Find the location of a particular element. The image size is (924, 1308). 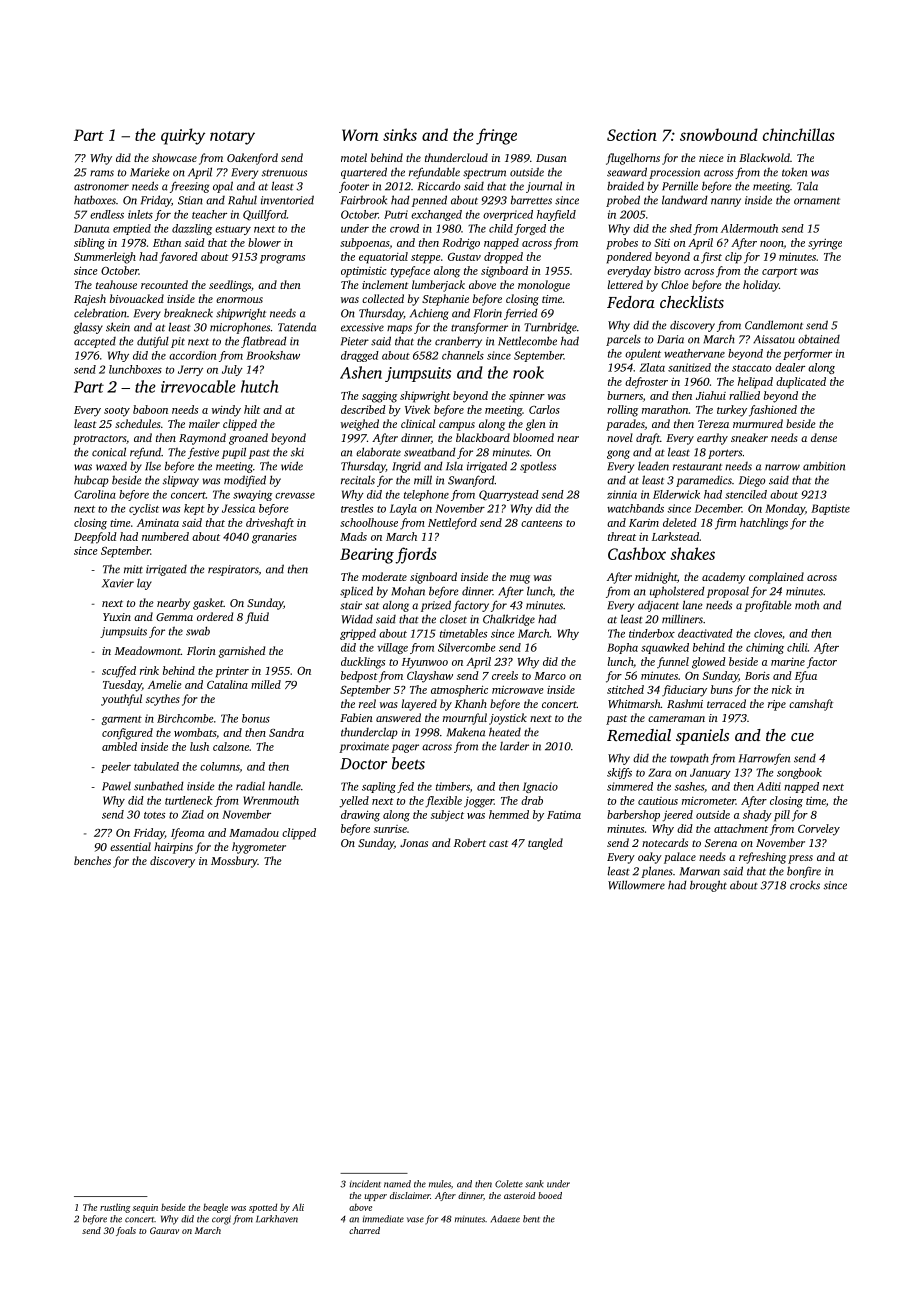

quirky is located at coordinates (183, 136).
